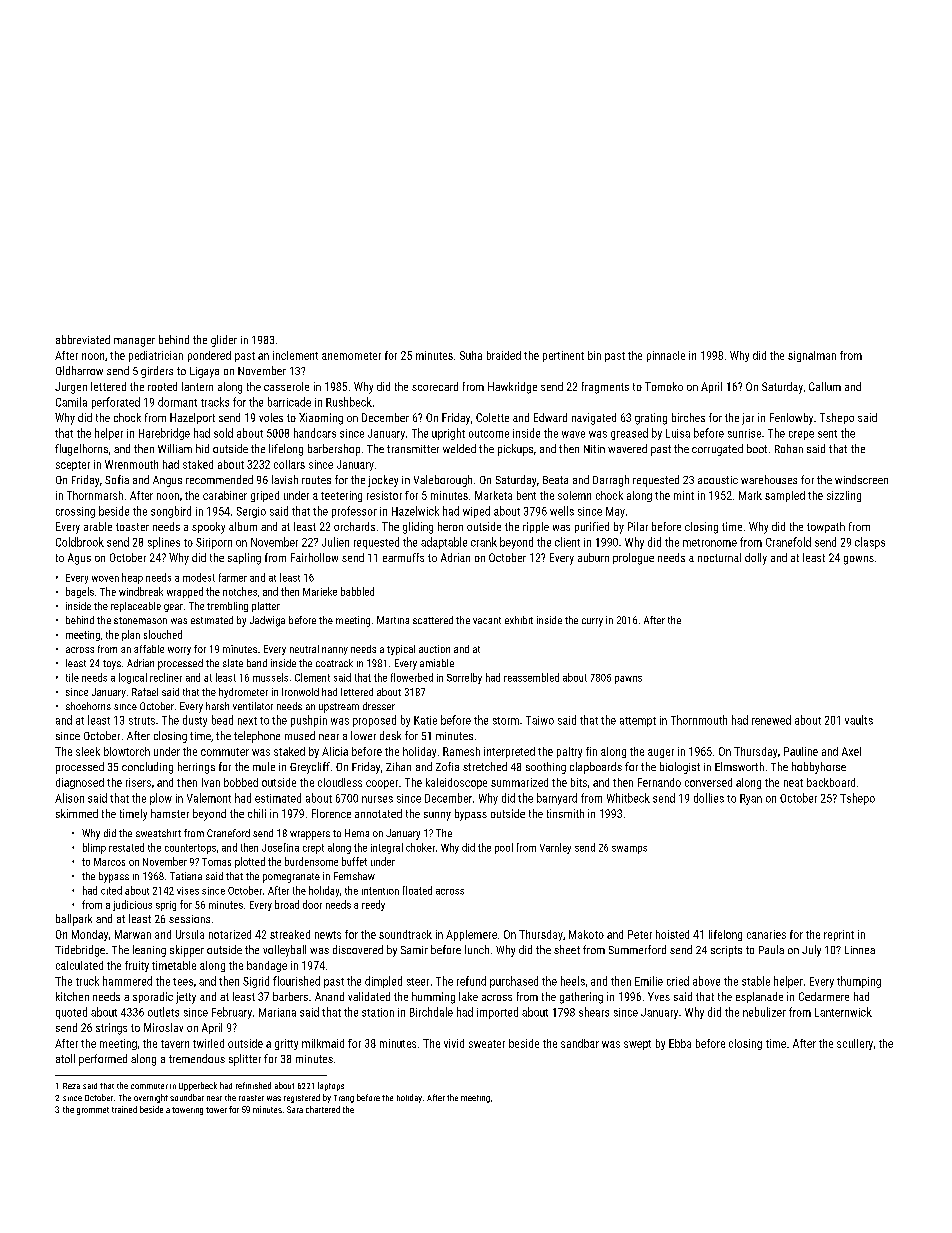  Describe the element at coordinates (437, 663) in the screenshot. I see `amiable` at that location.
